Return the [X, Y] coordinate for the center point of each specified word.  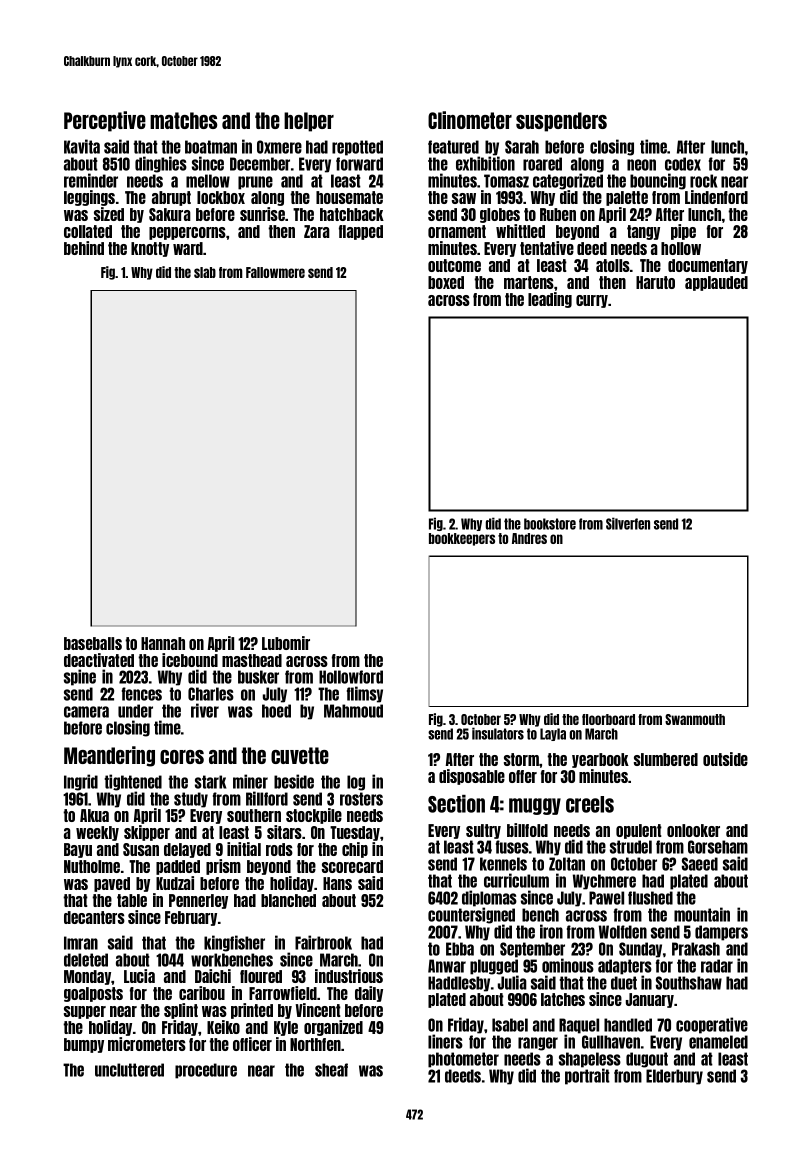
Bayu [78, 850]
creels [590, 804]
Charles [211, 694]
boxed [446, 282]
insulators [498, 733]
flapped [361, 232]
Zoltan [567, 864]
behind [84, 248]
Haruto [655, 282]
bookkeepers [462, 539]
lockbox [221, 197]
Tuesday [355, 833]
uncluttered [129, 1070]
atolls [613, 265]
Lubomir [286, 643]
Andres [529, 538]
